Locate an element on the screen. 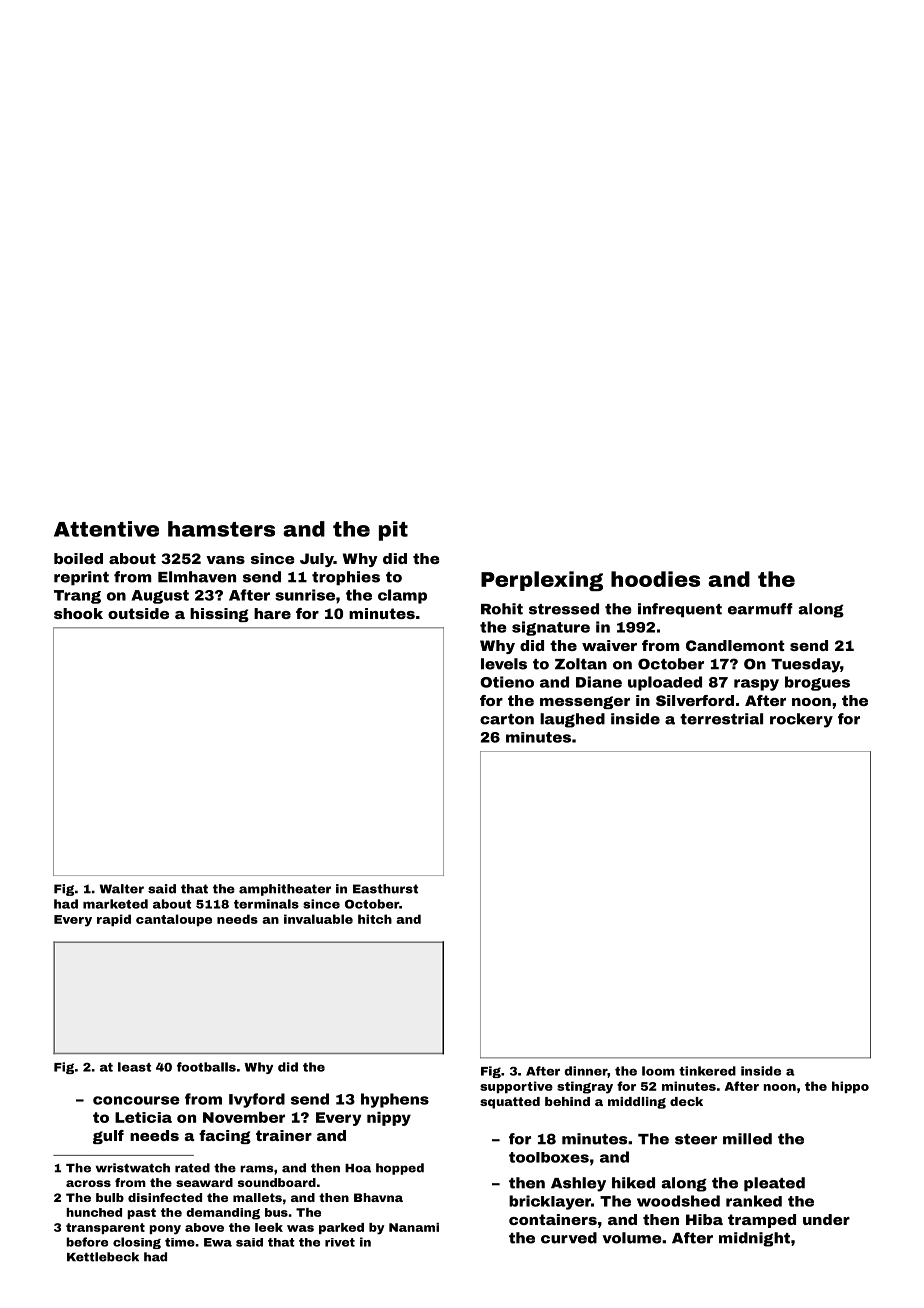  hoodies is located at coordinates (655, 579).
